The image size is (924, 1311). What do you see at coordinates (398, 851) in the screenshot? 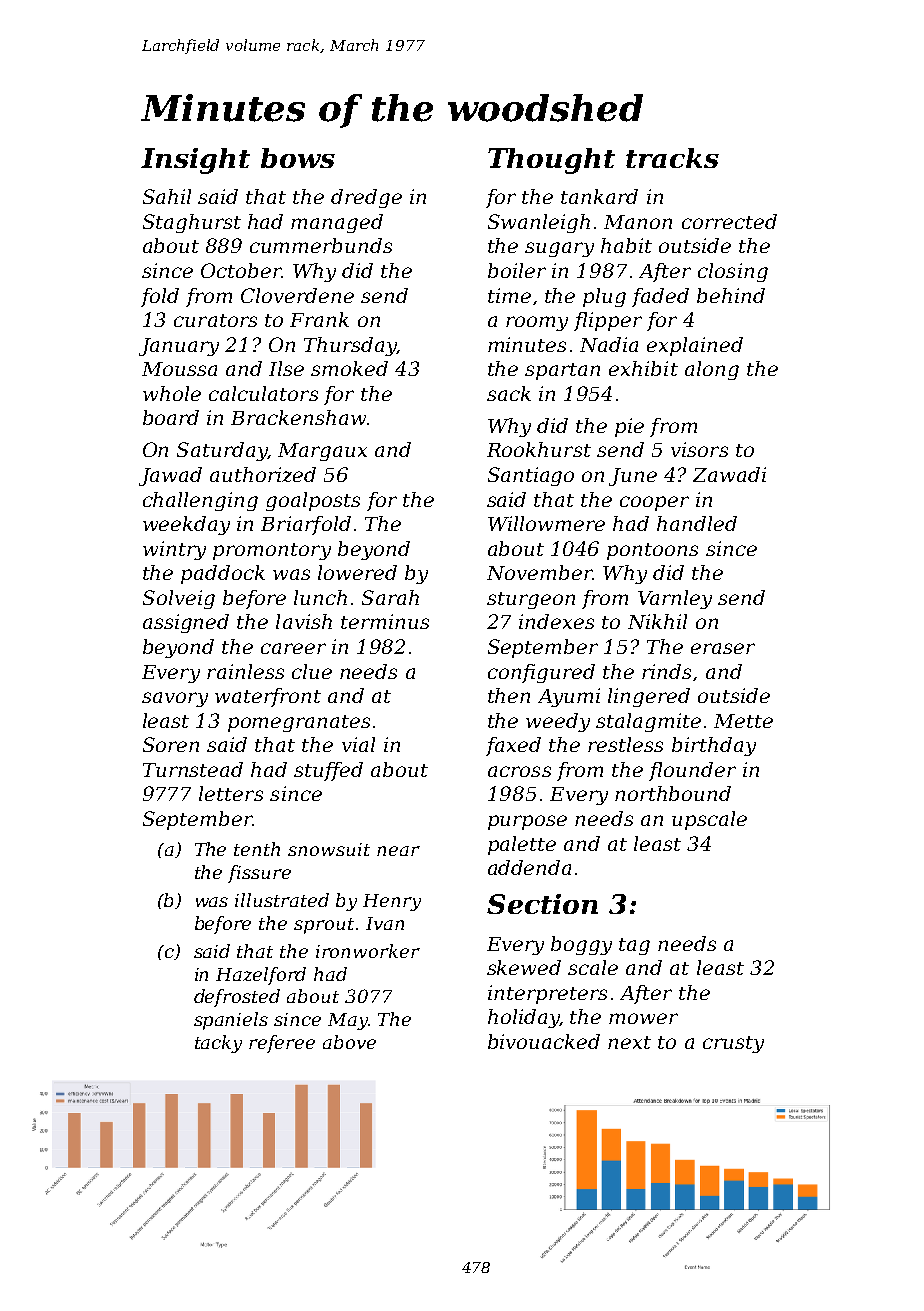
I see `near` at bounding box center [398, 851].
